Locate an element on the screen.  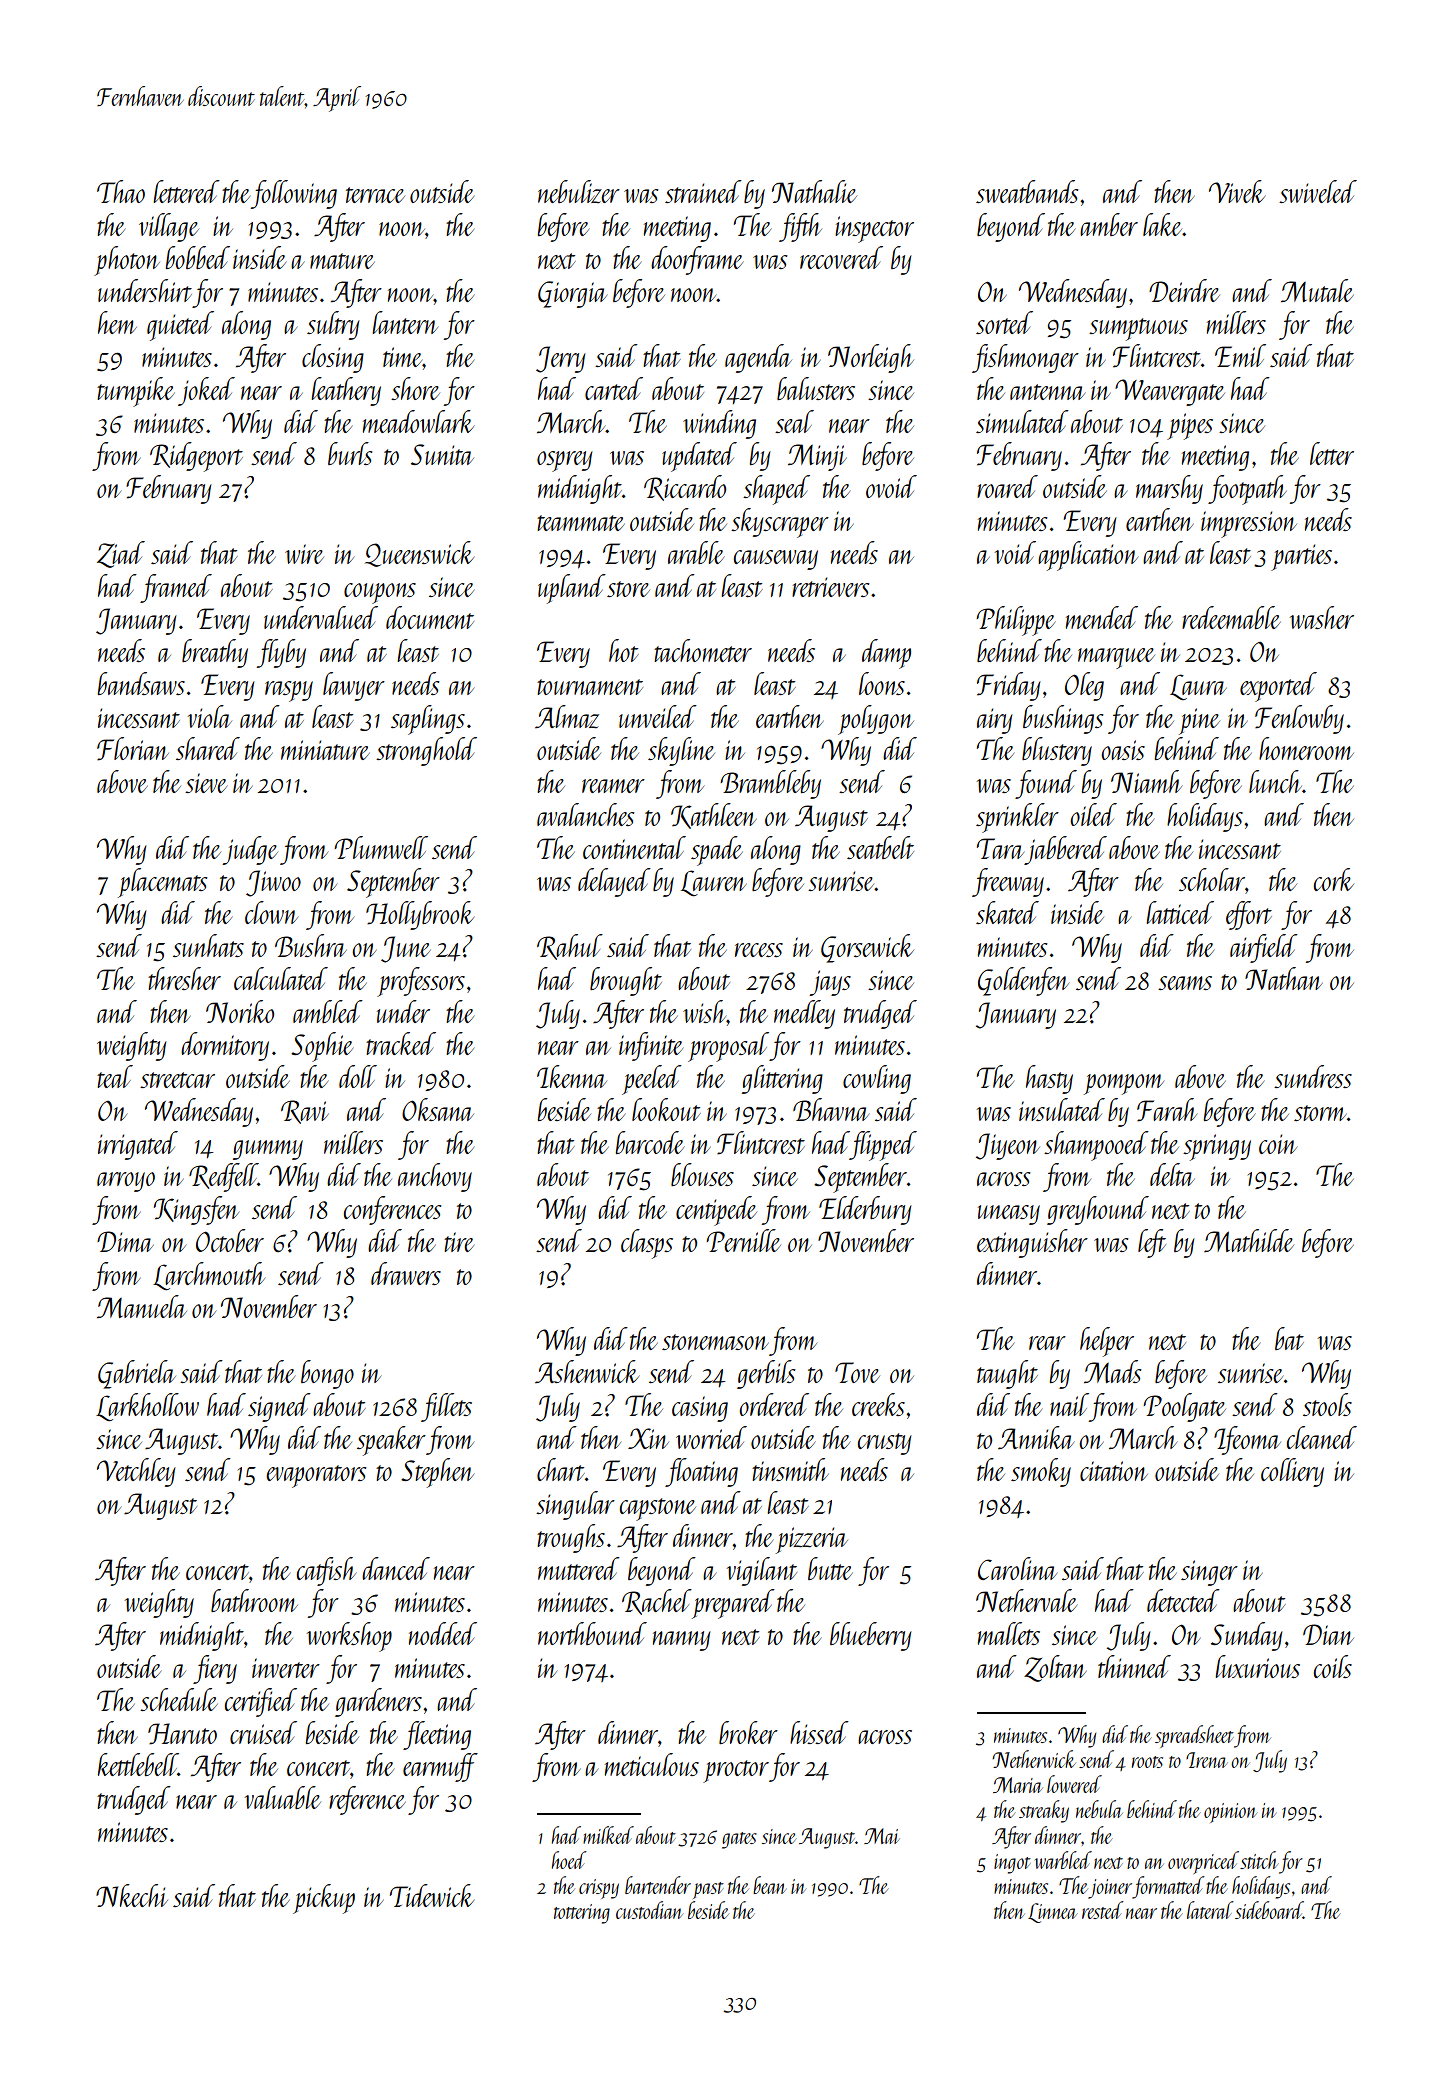
Fenlowby is located at coordinates (1299, 719).
